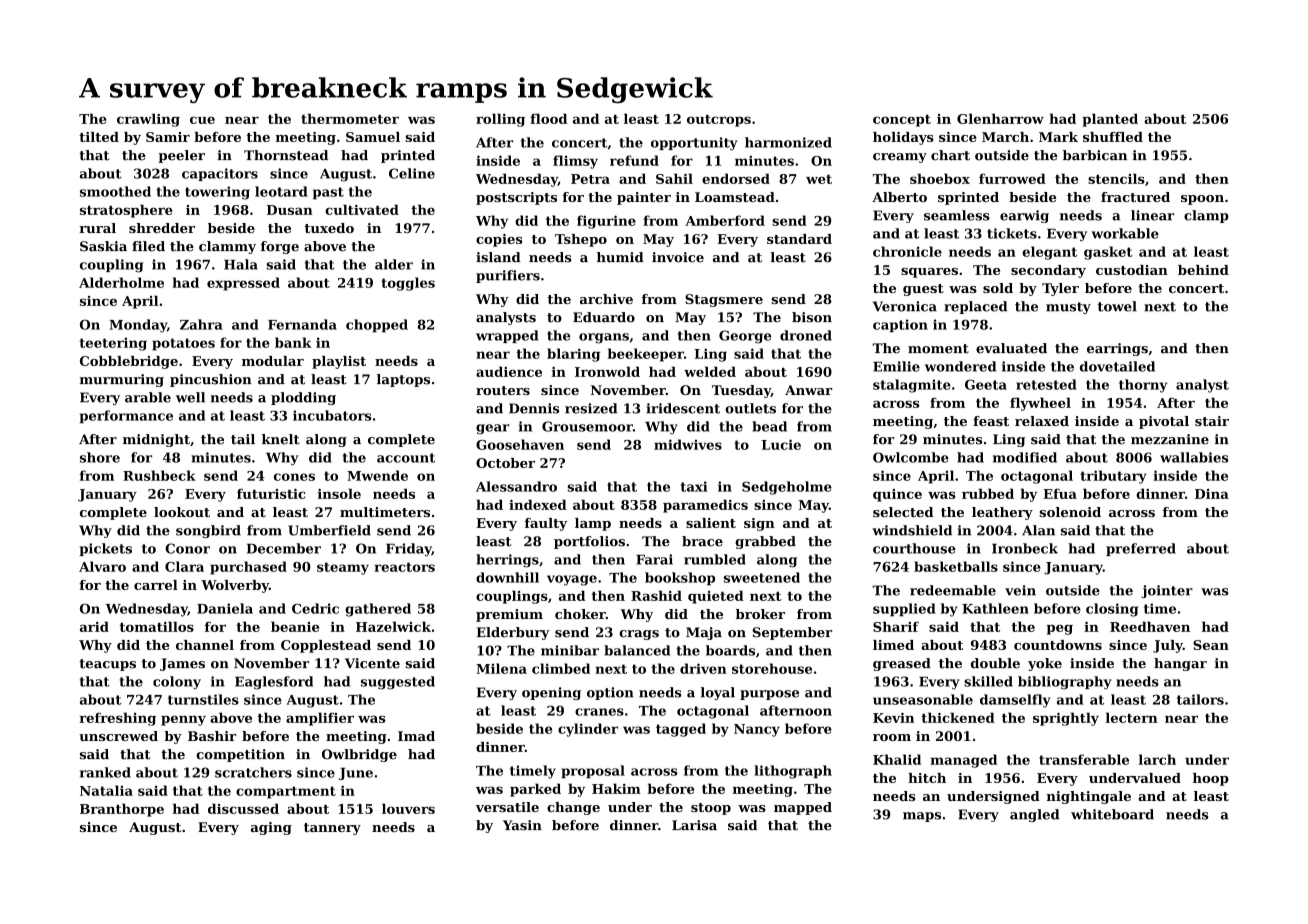 This document has width=1308, height=924. I want to click on iridescent, so click(683, 408).
